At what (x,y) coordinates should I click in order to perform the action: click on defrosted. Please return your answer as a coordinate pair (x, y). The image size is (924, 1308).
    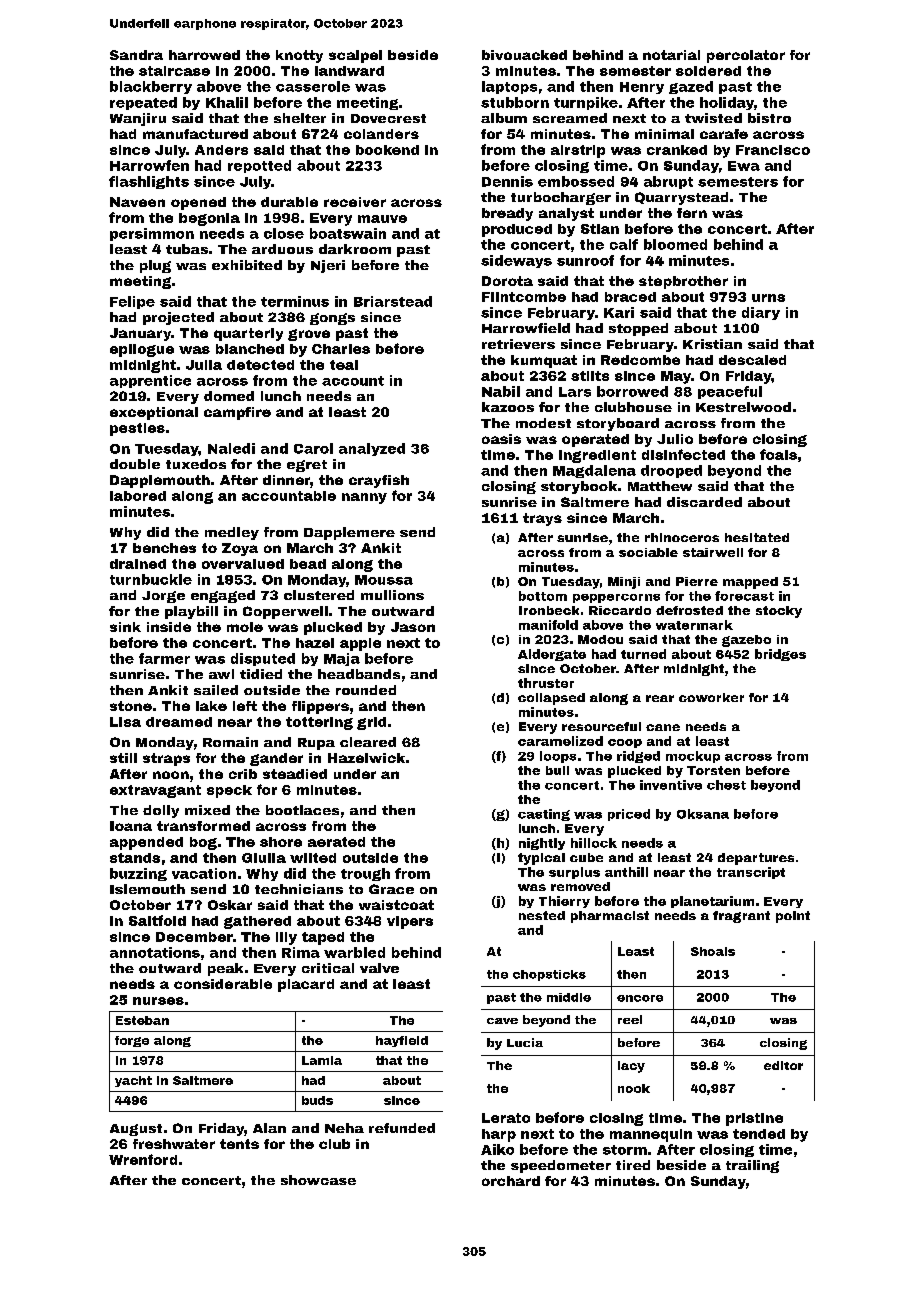
    Looking at the image, I should click on (689, 610).
